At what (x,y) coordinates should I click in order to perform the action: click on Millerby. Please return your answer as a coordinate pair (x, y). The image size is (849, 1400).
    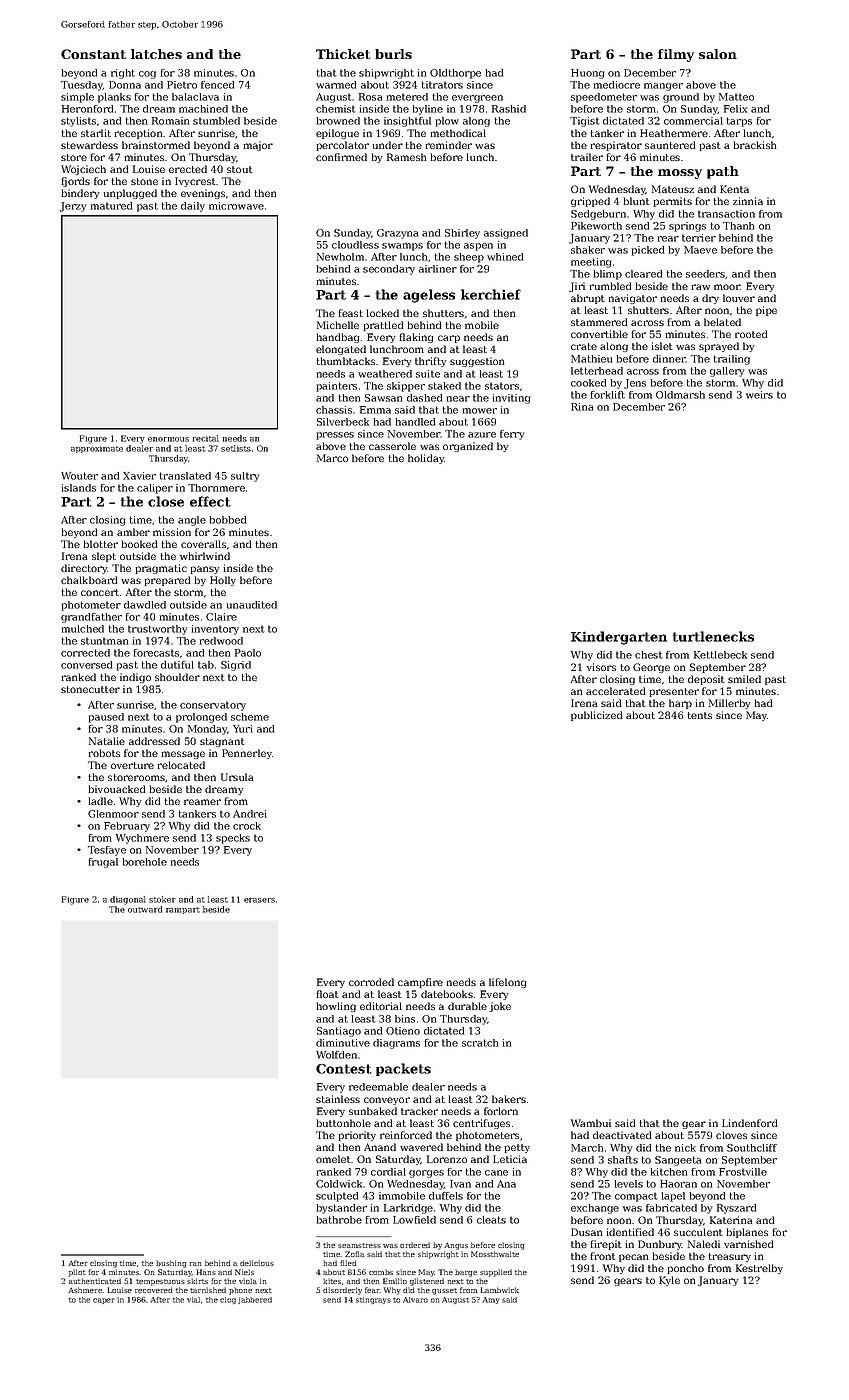
    Looking at the image, I should click on (730, 704).
